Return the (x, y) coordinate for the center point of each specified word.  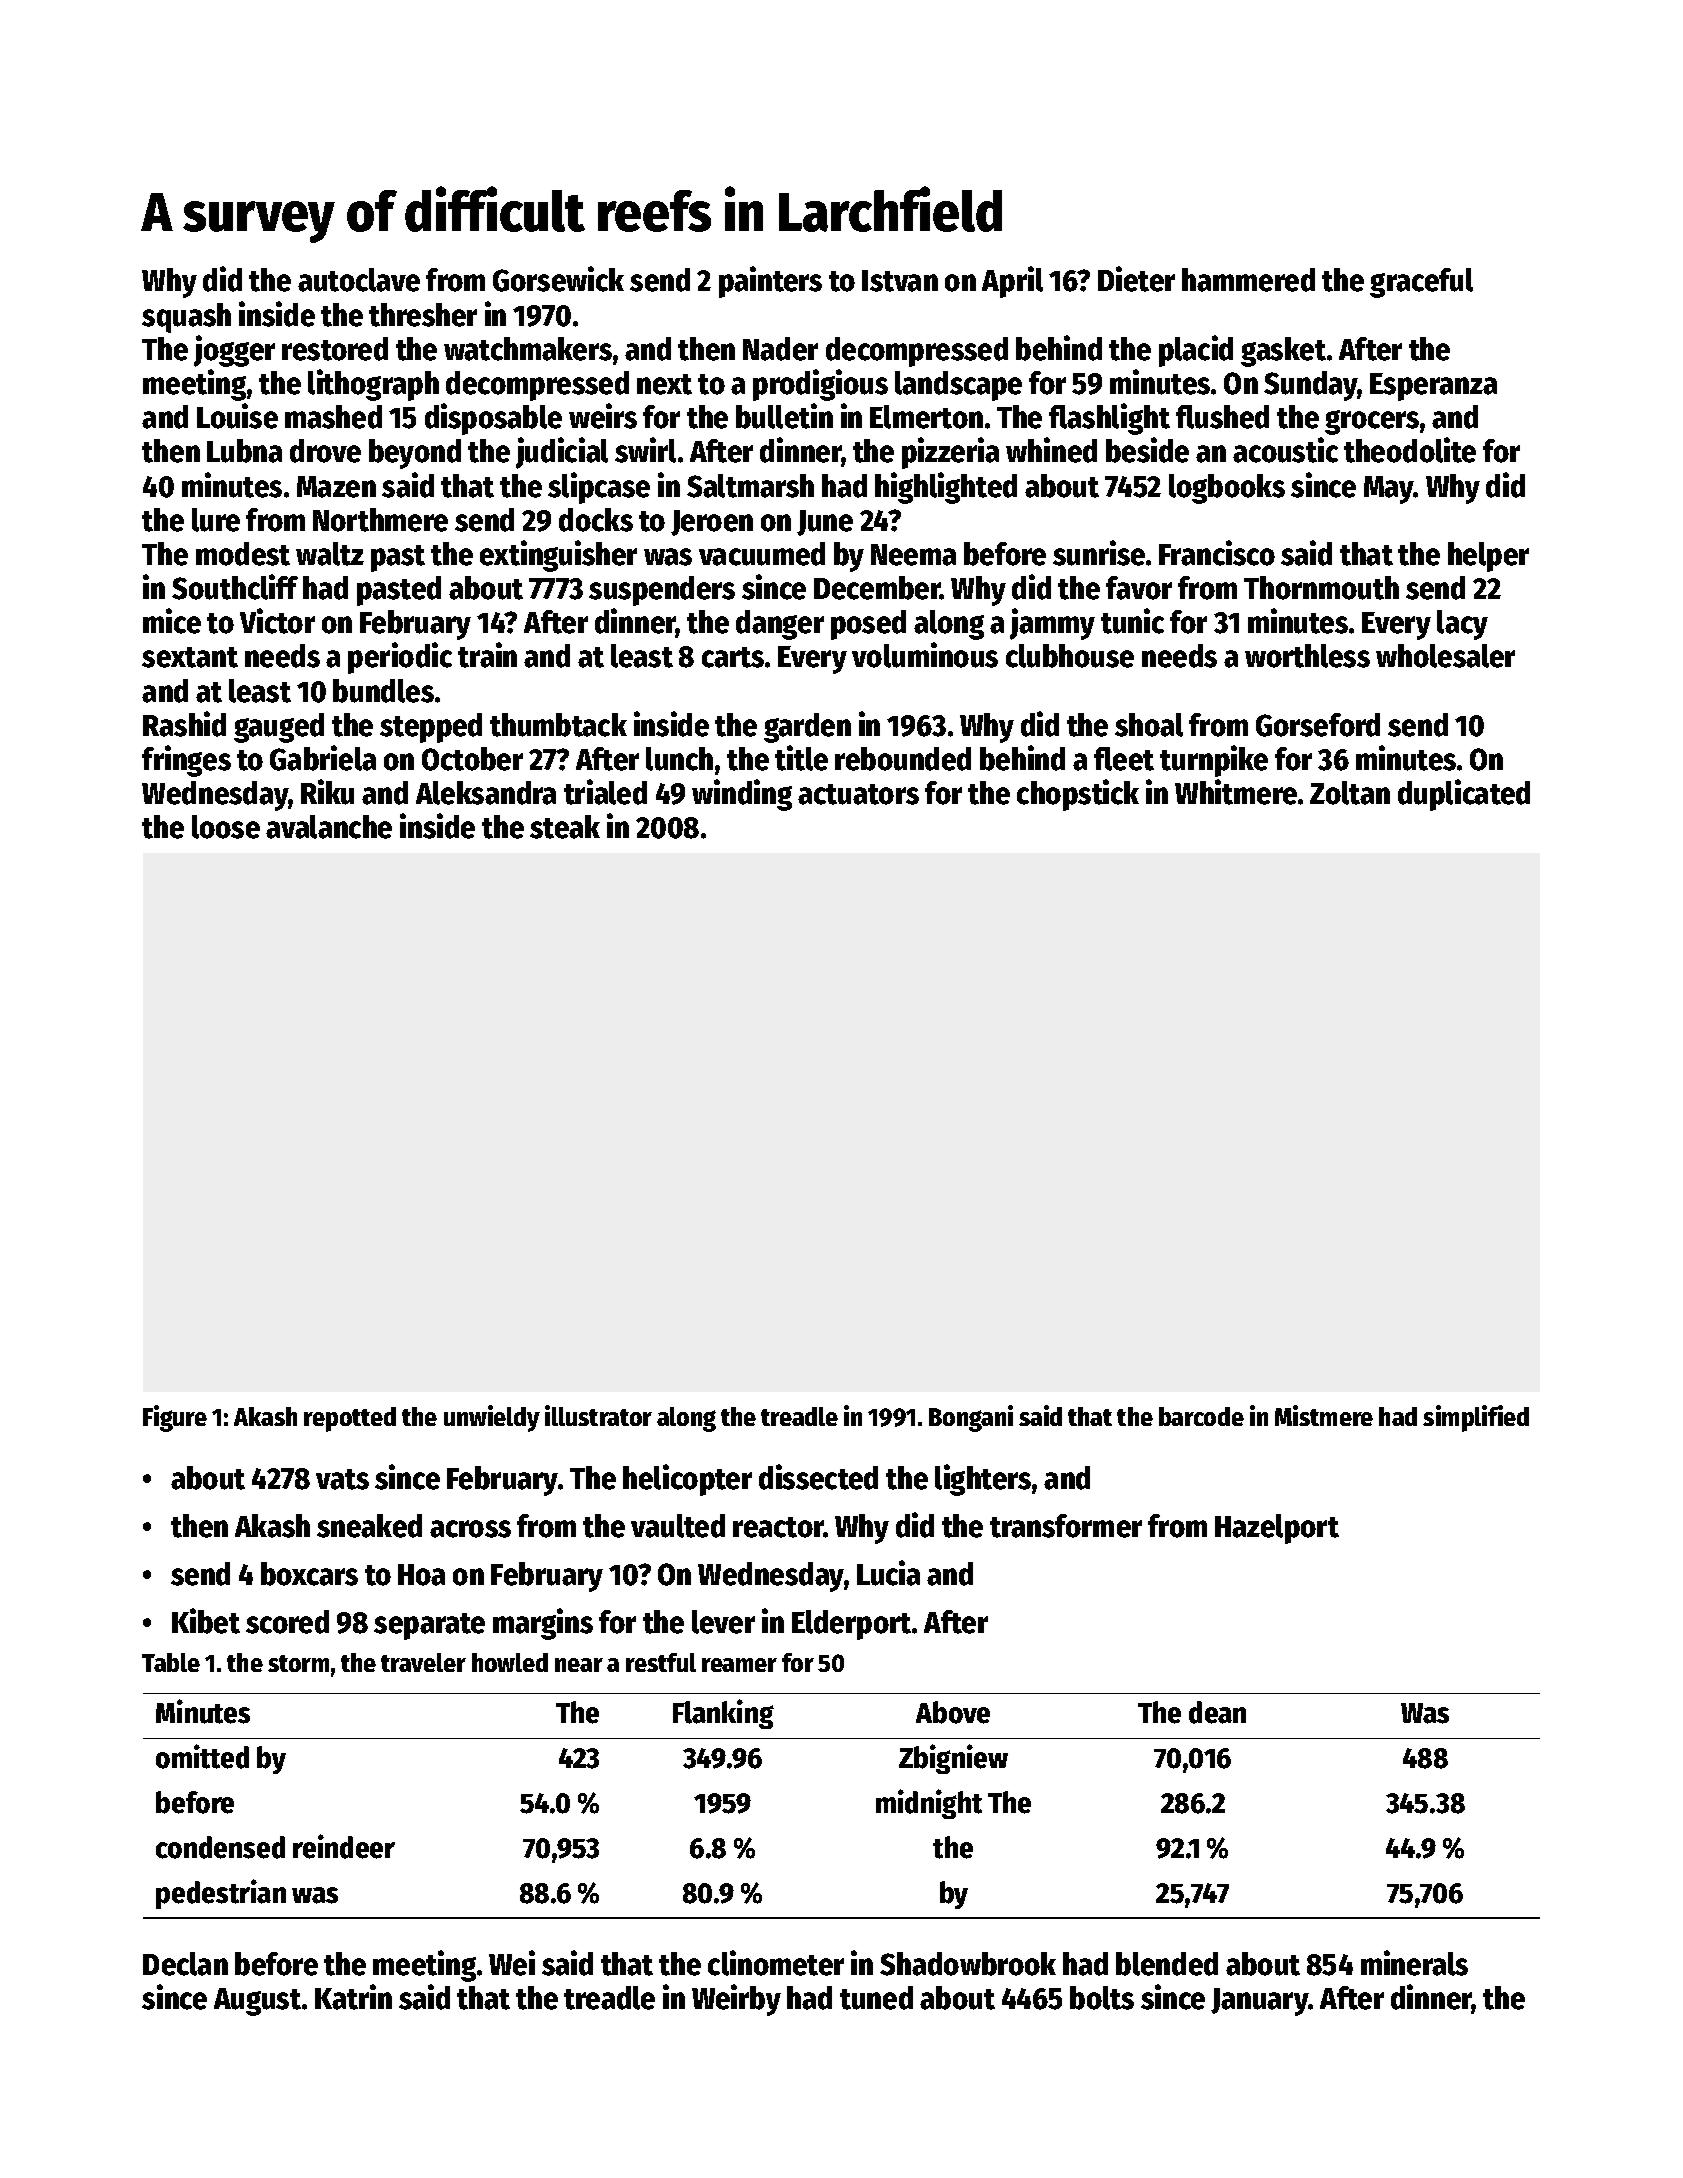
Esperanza (1433, 387)
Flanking (723, 1714)
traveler (423, 1662)
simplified (1476, 1418)
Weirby (736, 2000)
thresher (423, 315)
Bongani (971, 1418)
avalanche (329, 827)
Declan (185, 1964)
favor (1139, 588)
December (877, 588)
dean (1217, 1712)
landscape (958, 386)
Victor (277, 621)
